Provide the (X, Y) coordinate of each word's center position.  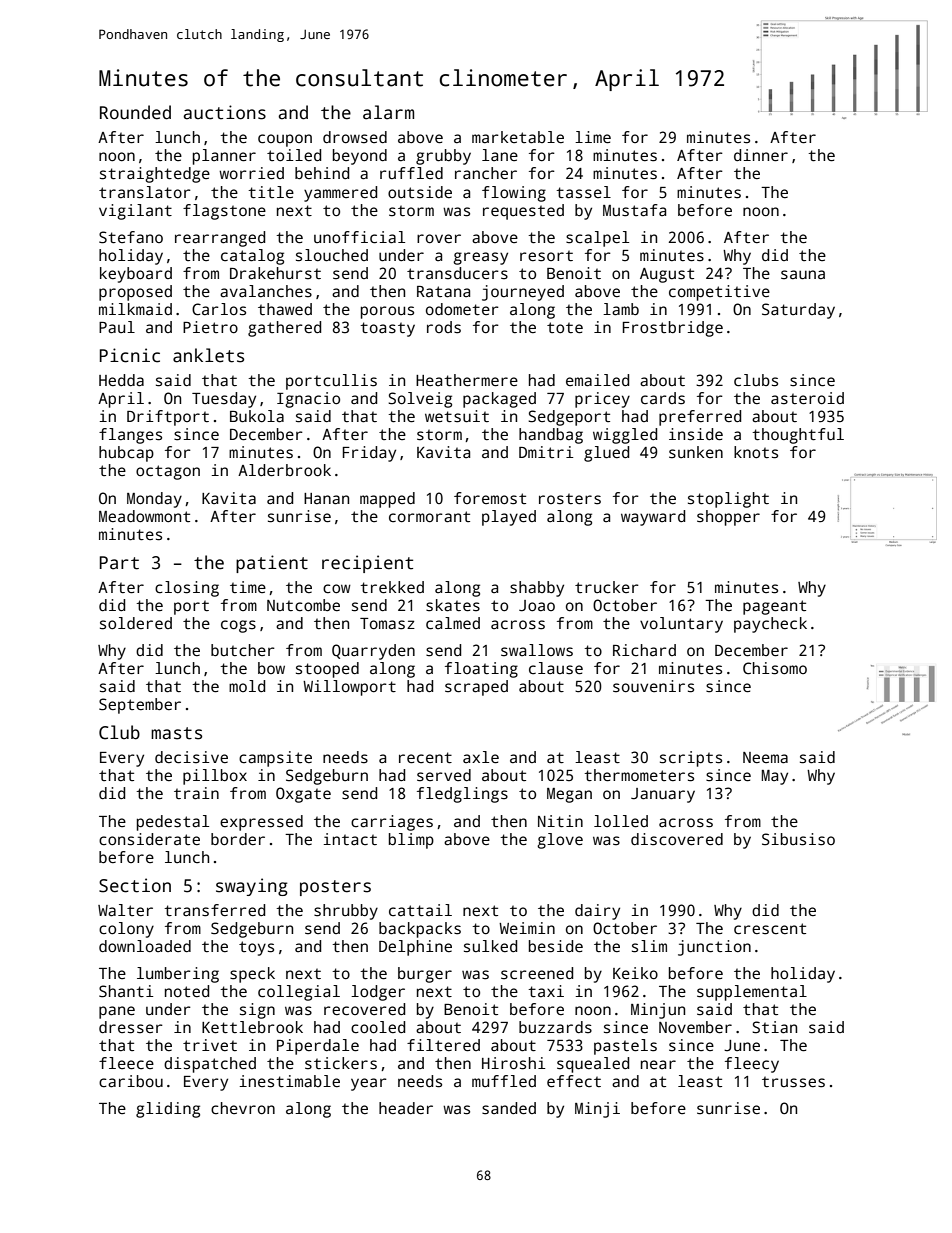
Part (119, 563)
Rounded (135, 112)
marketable (518, 137)
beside (556, 946)
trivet (210, 1045)
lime (593, 137)
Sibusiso (798, 839)
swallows (537, 650)
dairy (597, 912)
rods (444, 327)
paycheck (770, 625)
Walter (125, 910)
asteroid (807, 398)
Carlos (219, 309)
